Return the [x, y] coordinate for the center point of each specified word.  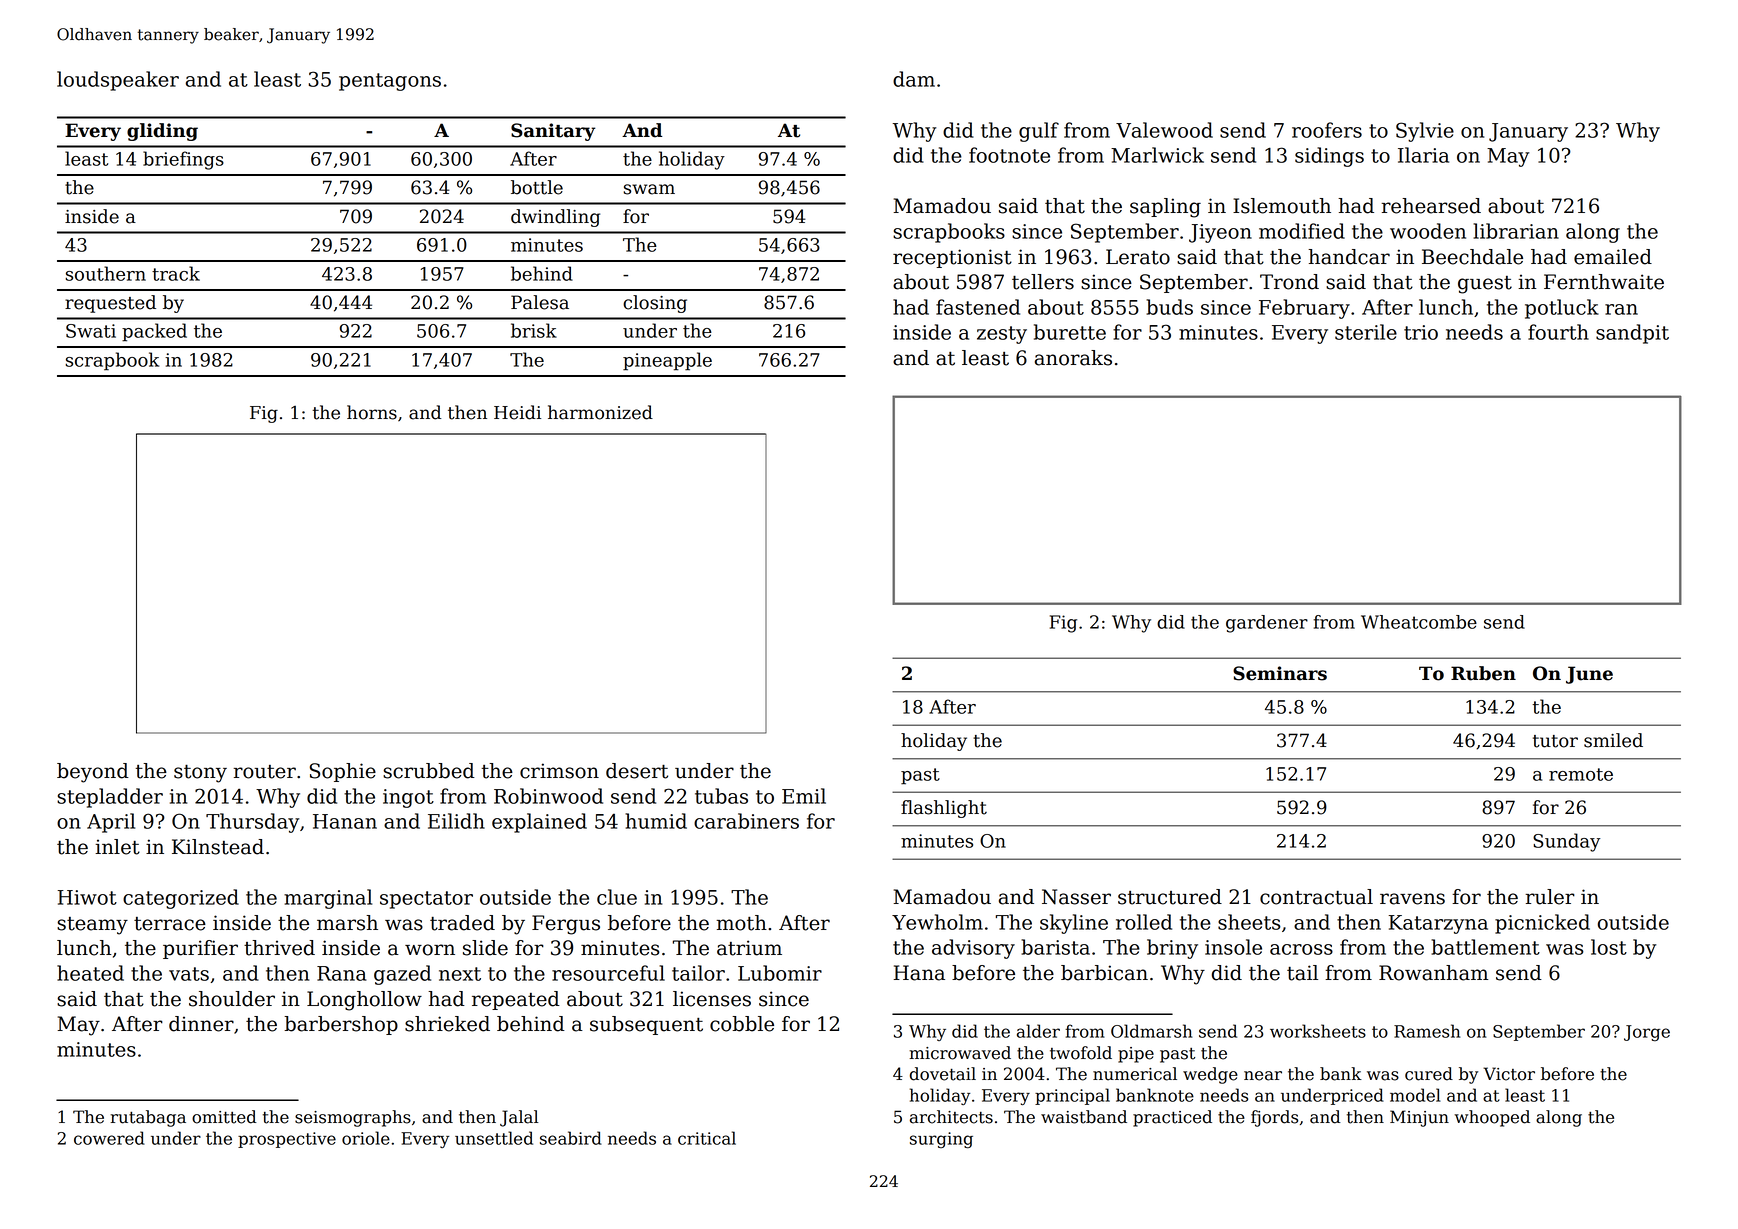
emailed [1613, 257]
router [264, 772]
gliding [162, 132]
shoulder [232, 999]
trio [1421, 332]
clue [617, 897]
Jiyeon [1220, 233]
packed [154, 332]
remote [1581, 774]
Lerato [1138, 257]
